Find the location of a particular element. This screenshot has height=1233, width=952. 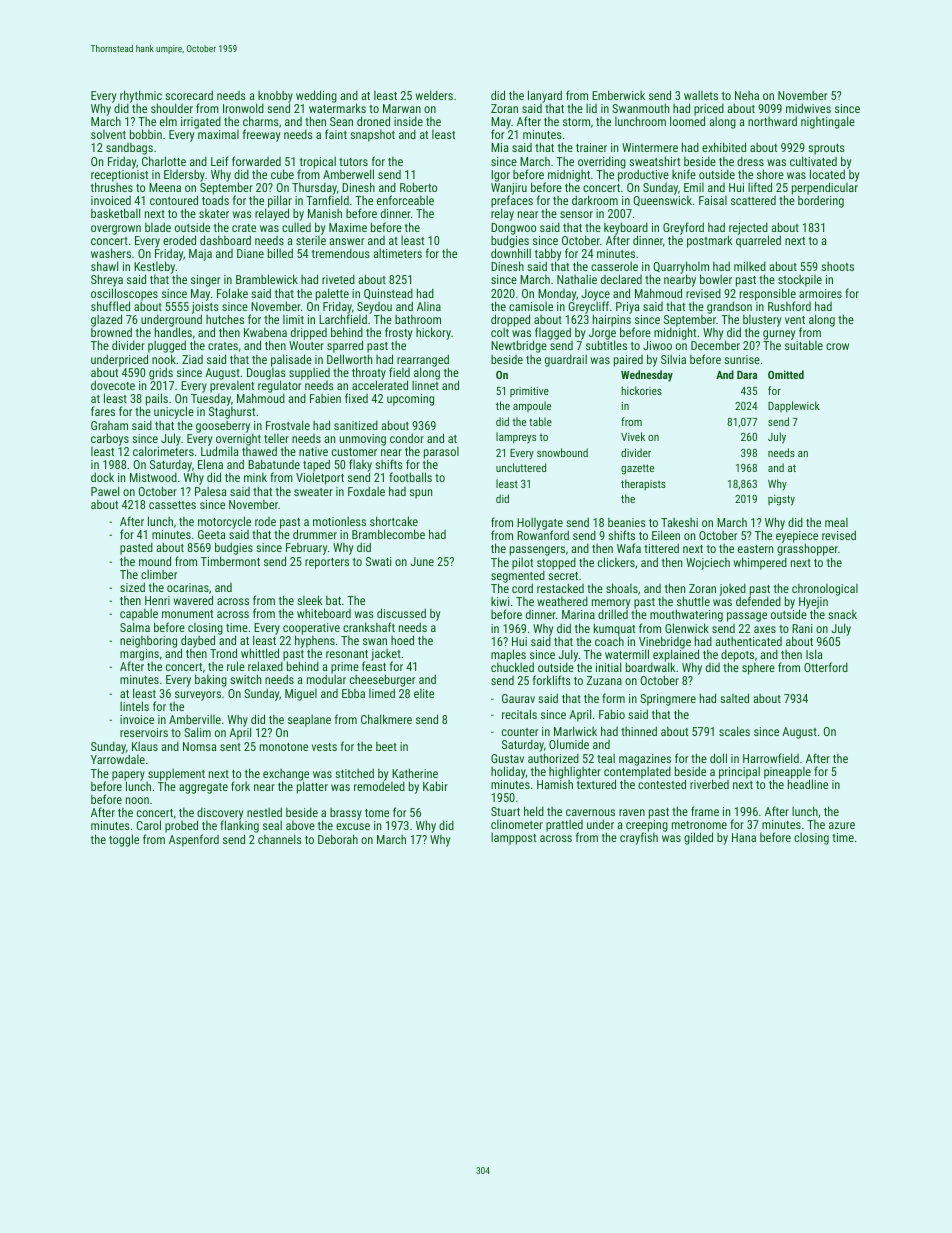

Yarrowdale is located at coordinates (118, 759).
